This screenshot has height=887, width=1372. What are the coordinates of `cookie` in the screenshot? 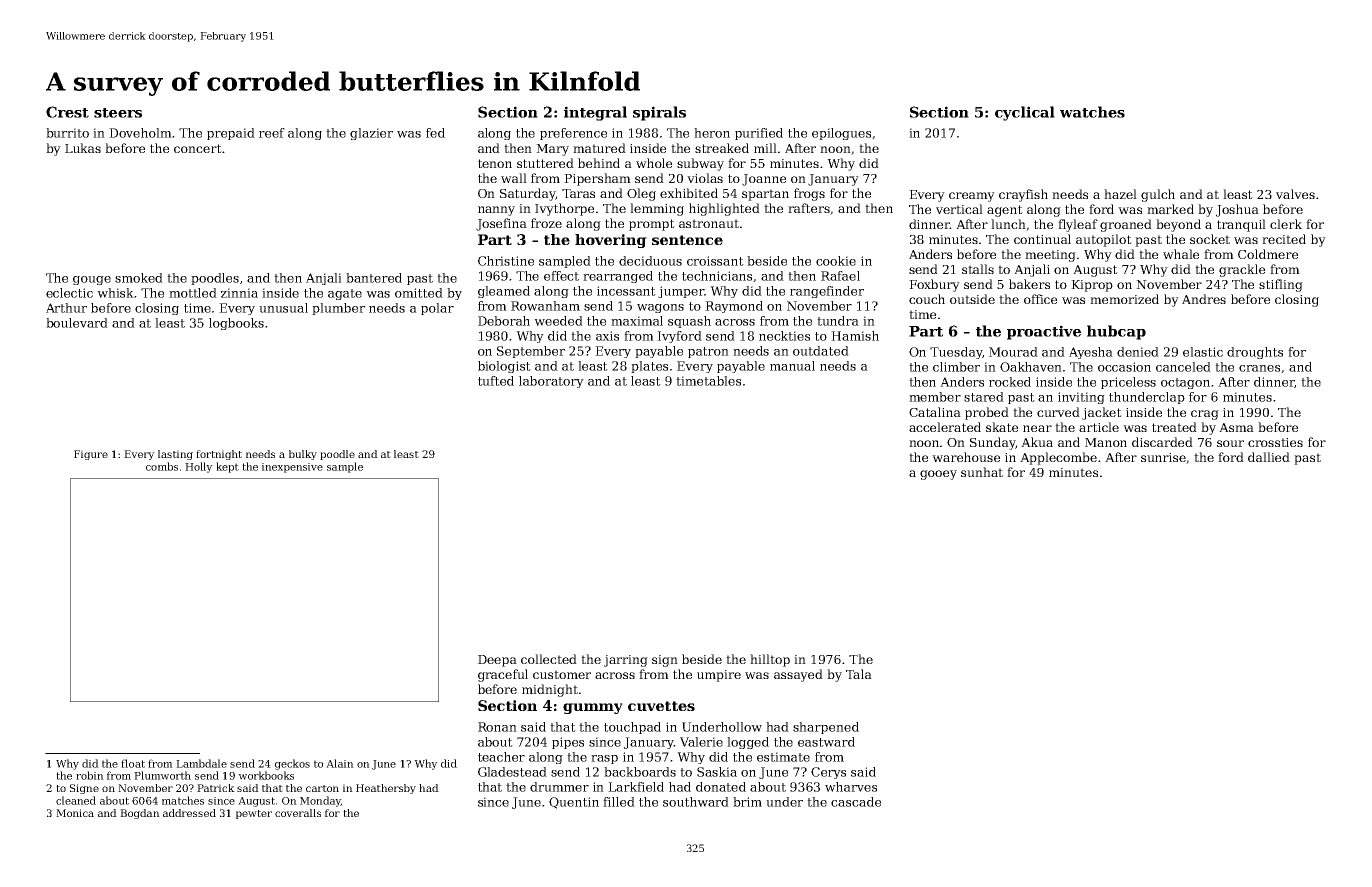 It's located at (836, 261).
